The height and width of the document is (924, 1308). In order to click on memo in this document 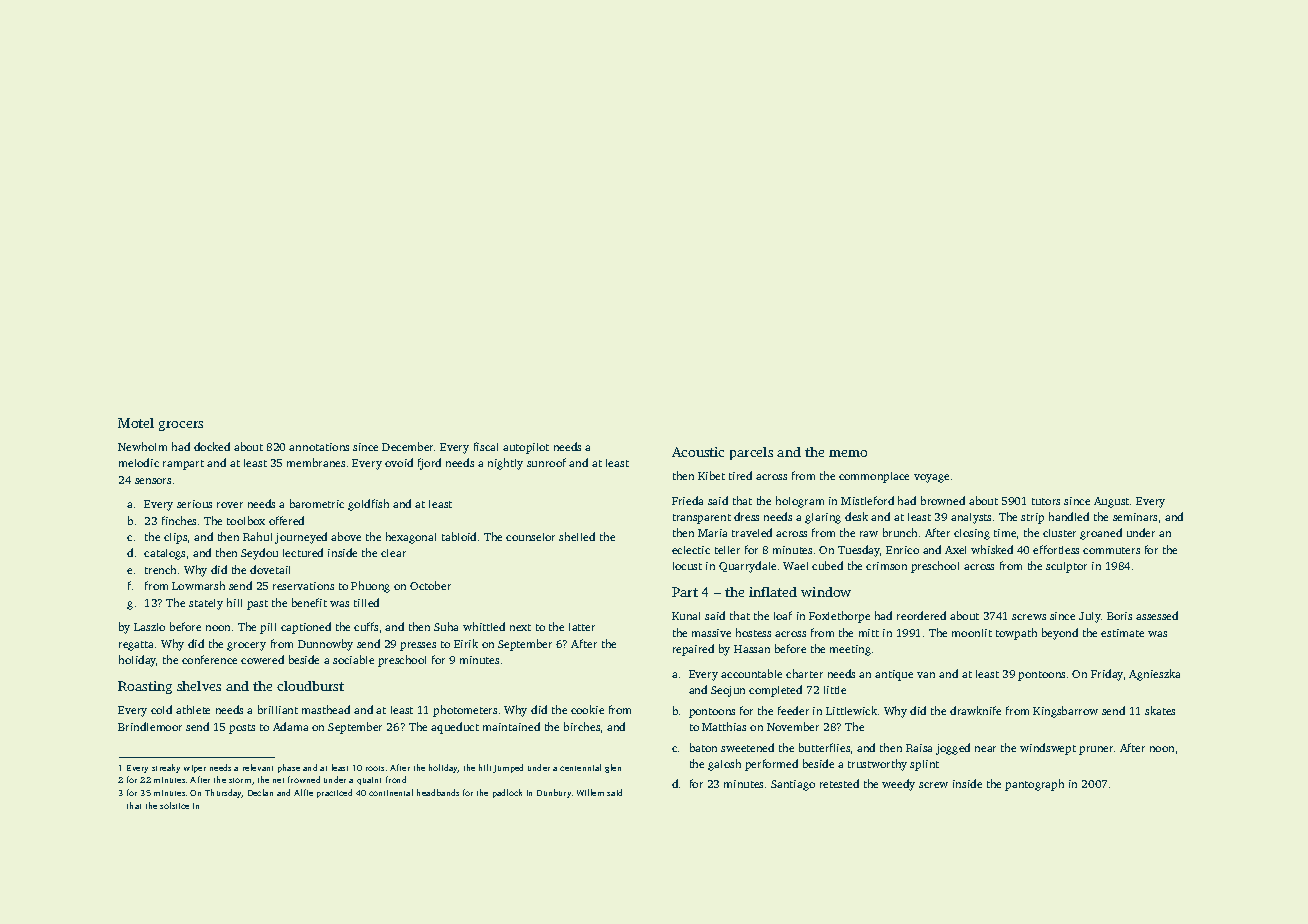, I will do `click(848, 453)`.
